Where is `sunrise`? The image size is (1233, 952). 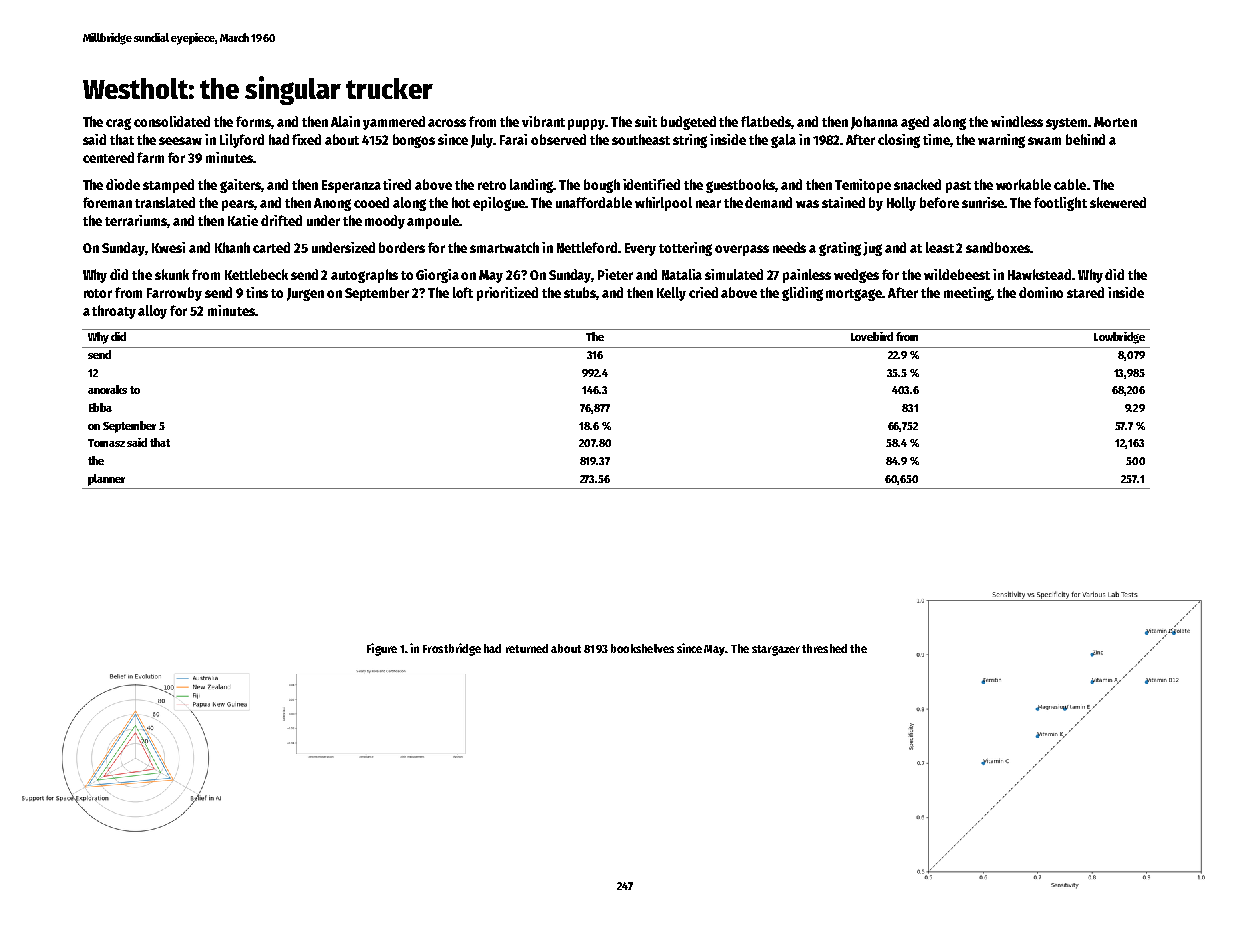
sunrise is located at coordinates (983, 202).
